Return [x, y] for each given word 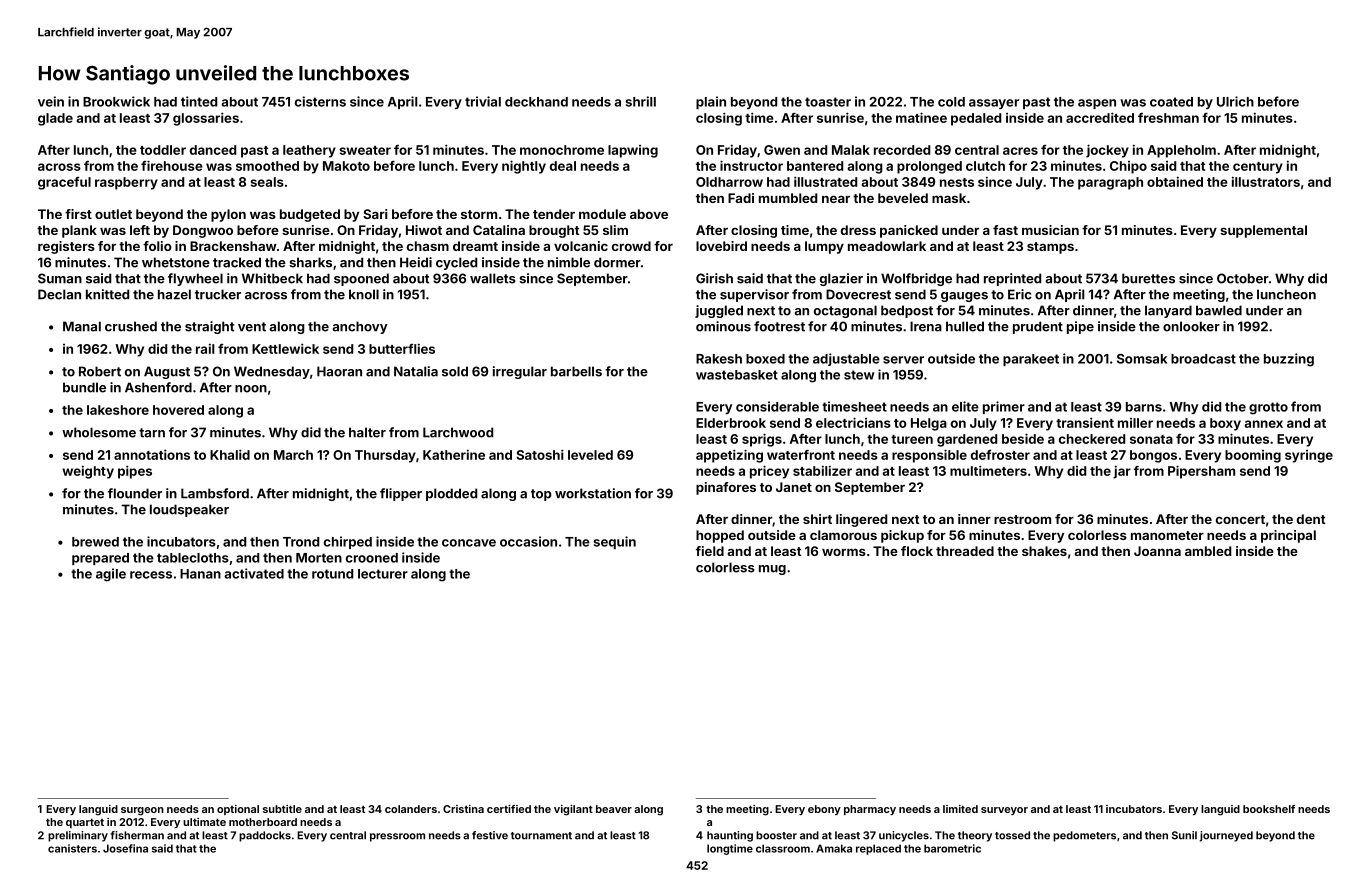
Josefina [125, 848]
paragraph [1110, 183]
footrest [779, 326]
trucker [218, 294]
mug [772, 570]
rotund [332, 574]
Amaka [834, 848]
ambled [1208, 551]
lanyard [1168, 311]
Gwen [782, 150]
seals [267, 182]
